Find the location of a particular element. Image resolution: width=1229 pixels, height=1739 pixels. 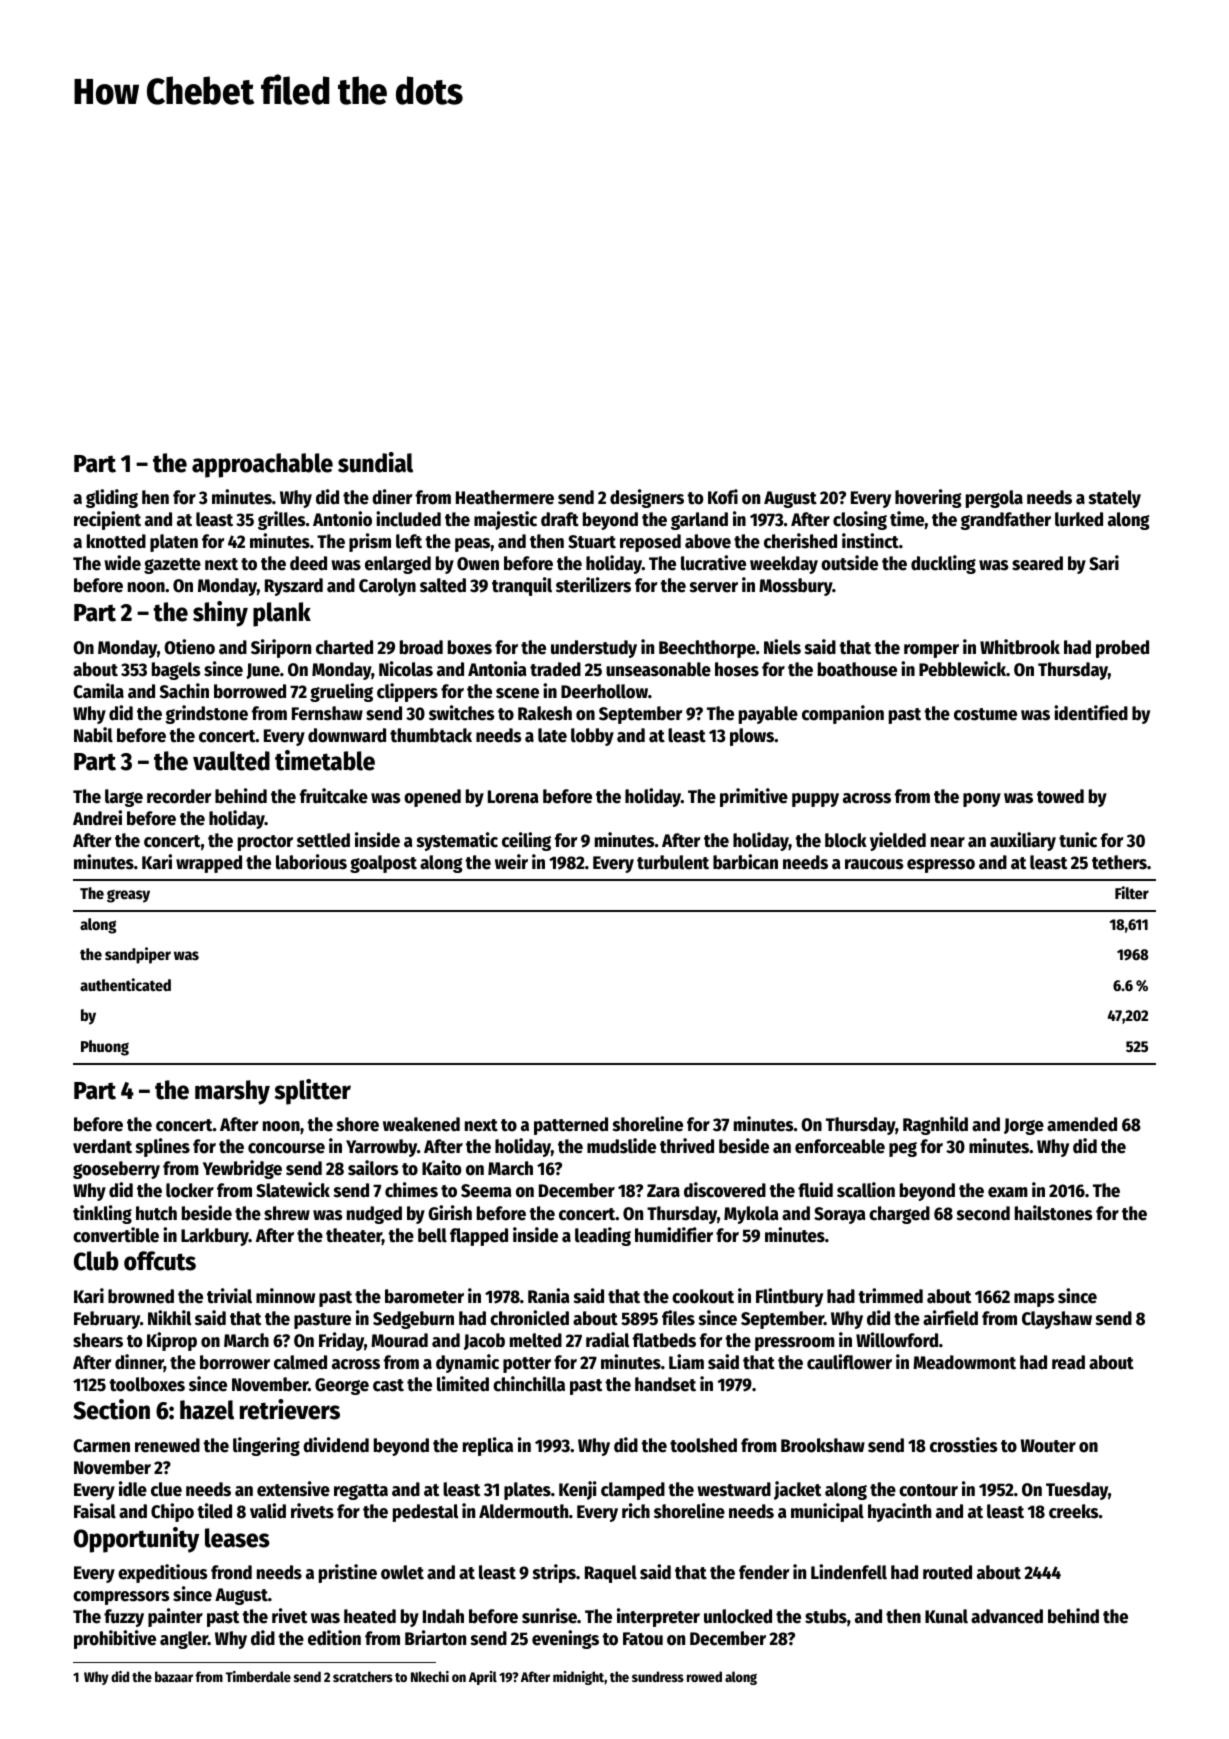

Ragnhild is located at coordinates (935, 1125).
